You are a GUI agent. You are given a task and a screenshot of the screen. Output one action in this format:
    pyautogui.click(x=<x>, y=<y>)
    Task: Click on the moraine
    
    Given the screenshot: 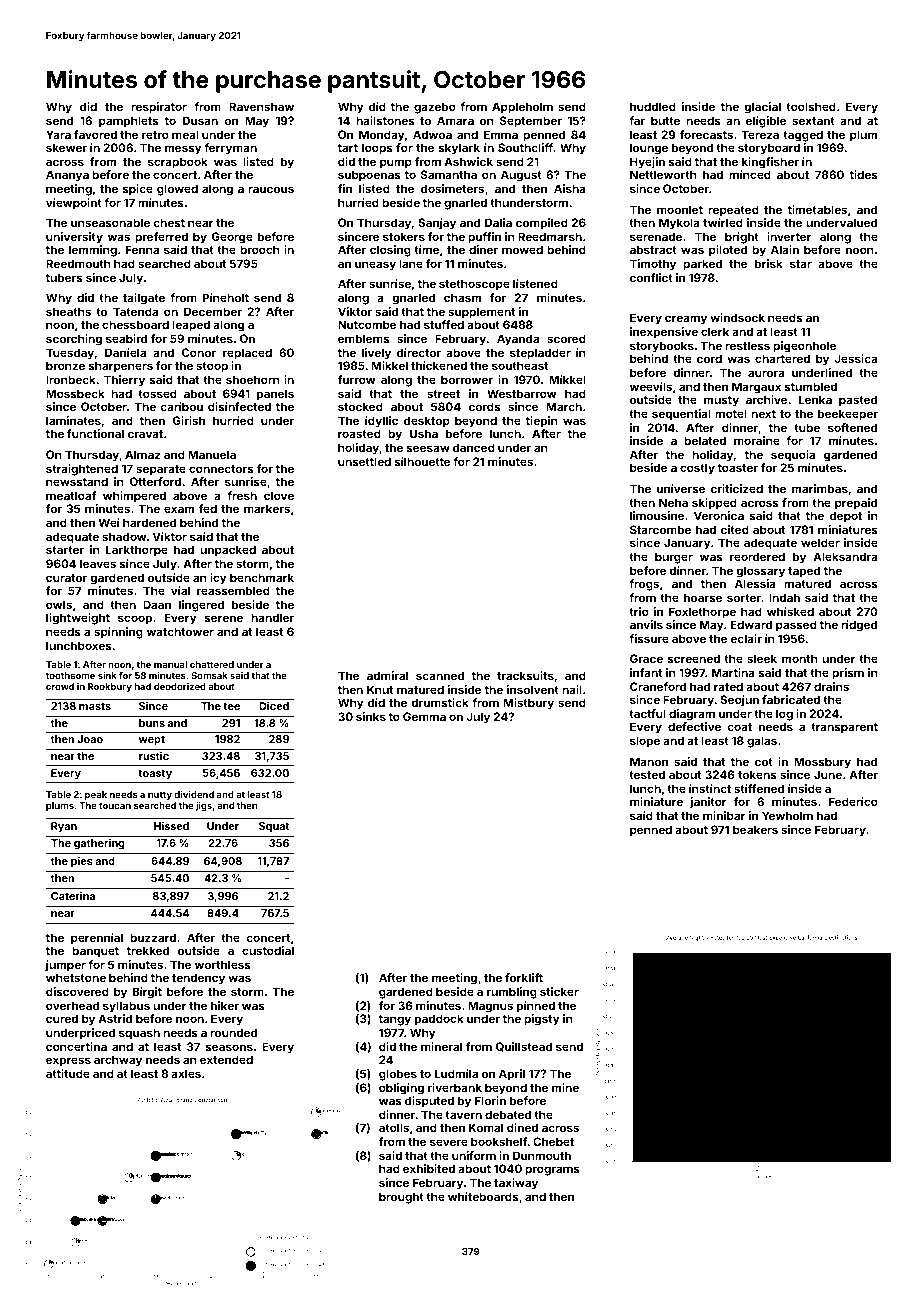 What is the action you would take?
    pyautogui.click(x=757, y=440)
